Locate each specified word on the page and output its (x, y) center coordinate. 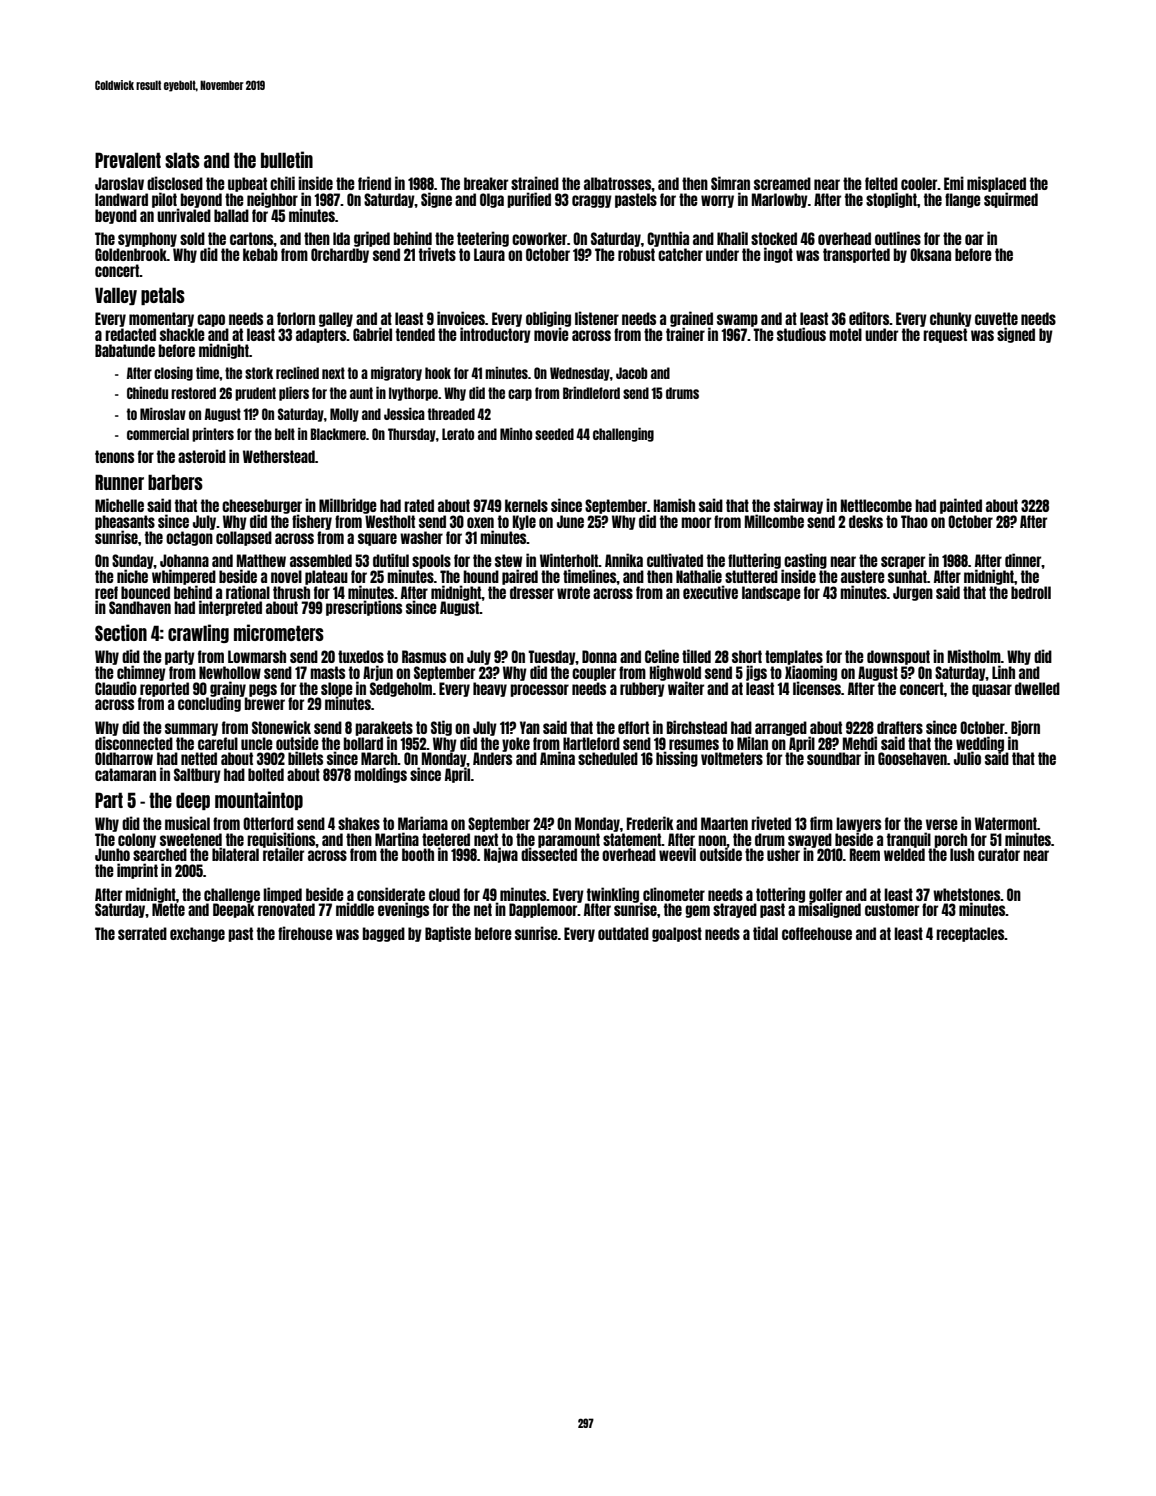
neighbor (272, 200)
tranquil (909, 840)
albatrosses (618, 183)
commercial (158, 434)
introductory (495, 335)
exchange (197, 934)
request (945, 335)
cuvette (996, 318)
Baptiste (448, 934)
